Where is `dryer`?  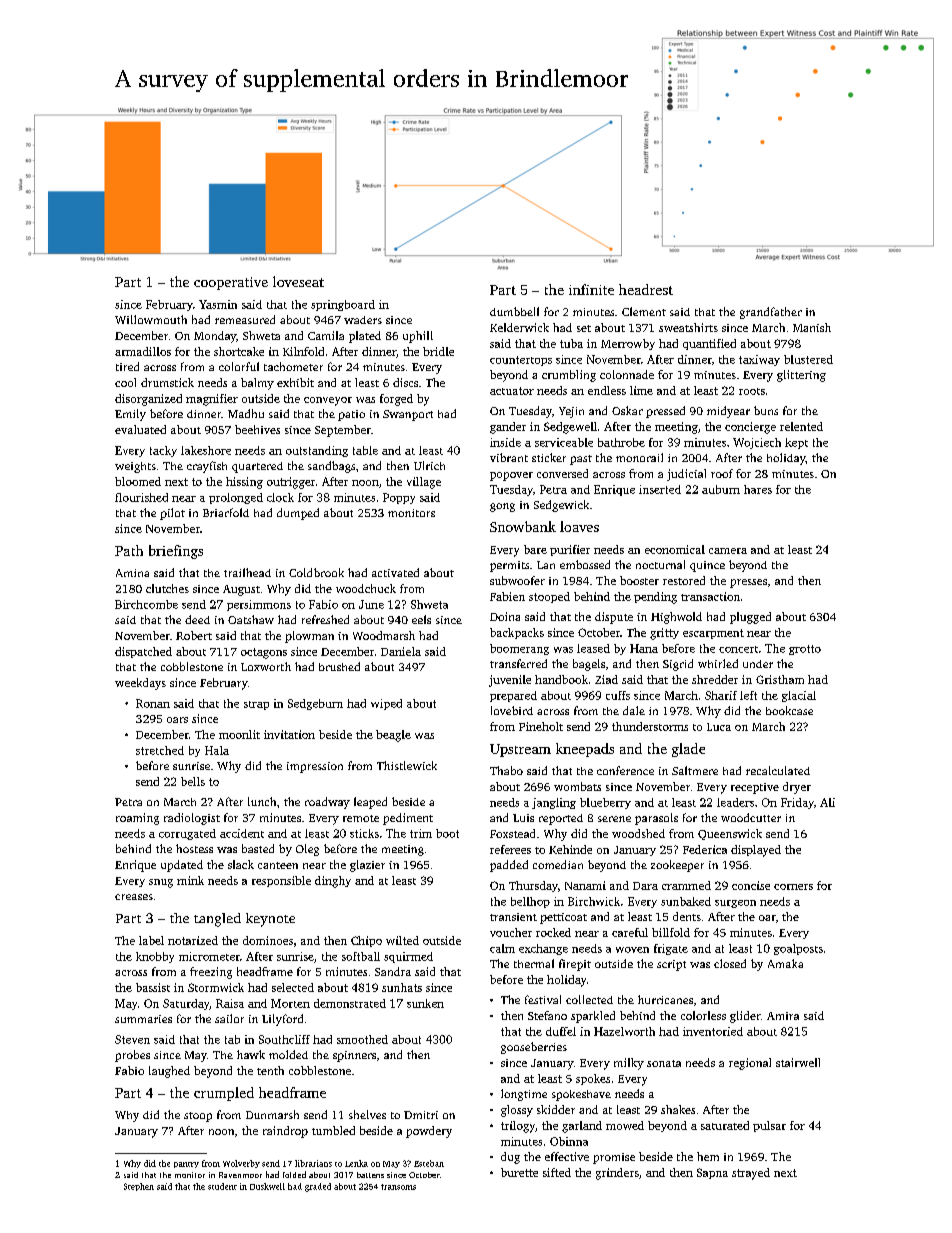 dryer is located at coordinates (797, 788).
